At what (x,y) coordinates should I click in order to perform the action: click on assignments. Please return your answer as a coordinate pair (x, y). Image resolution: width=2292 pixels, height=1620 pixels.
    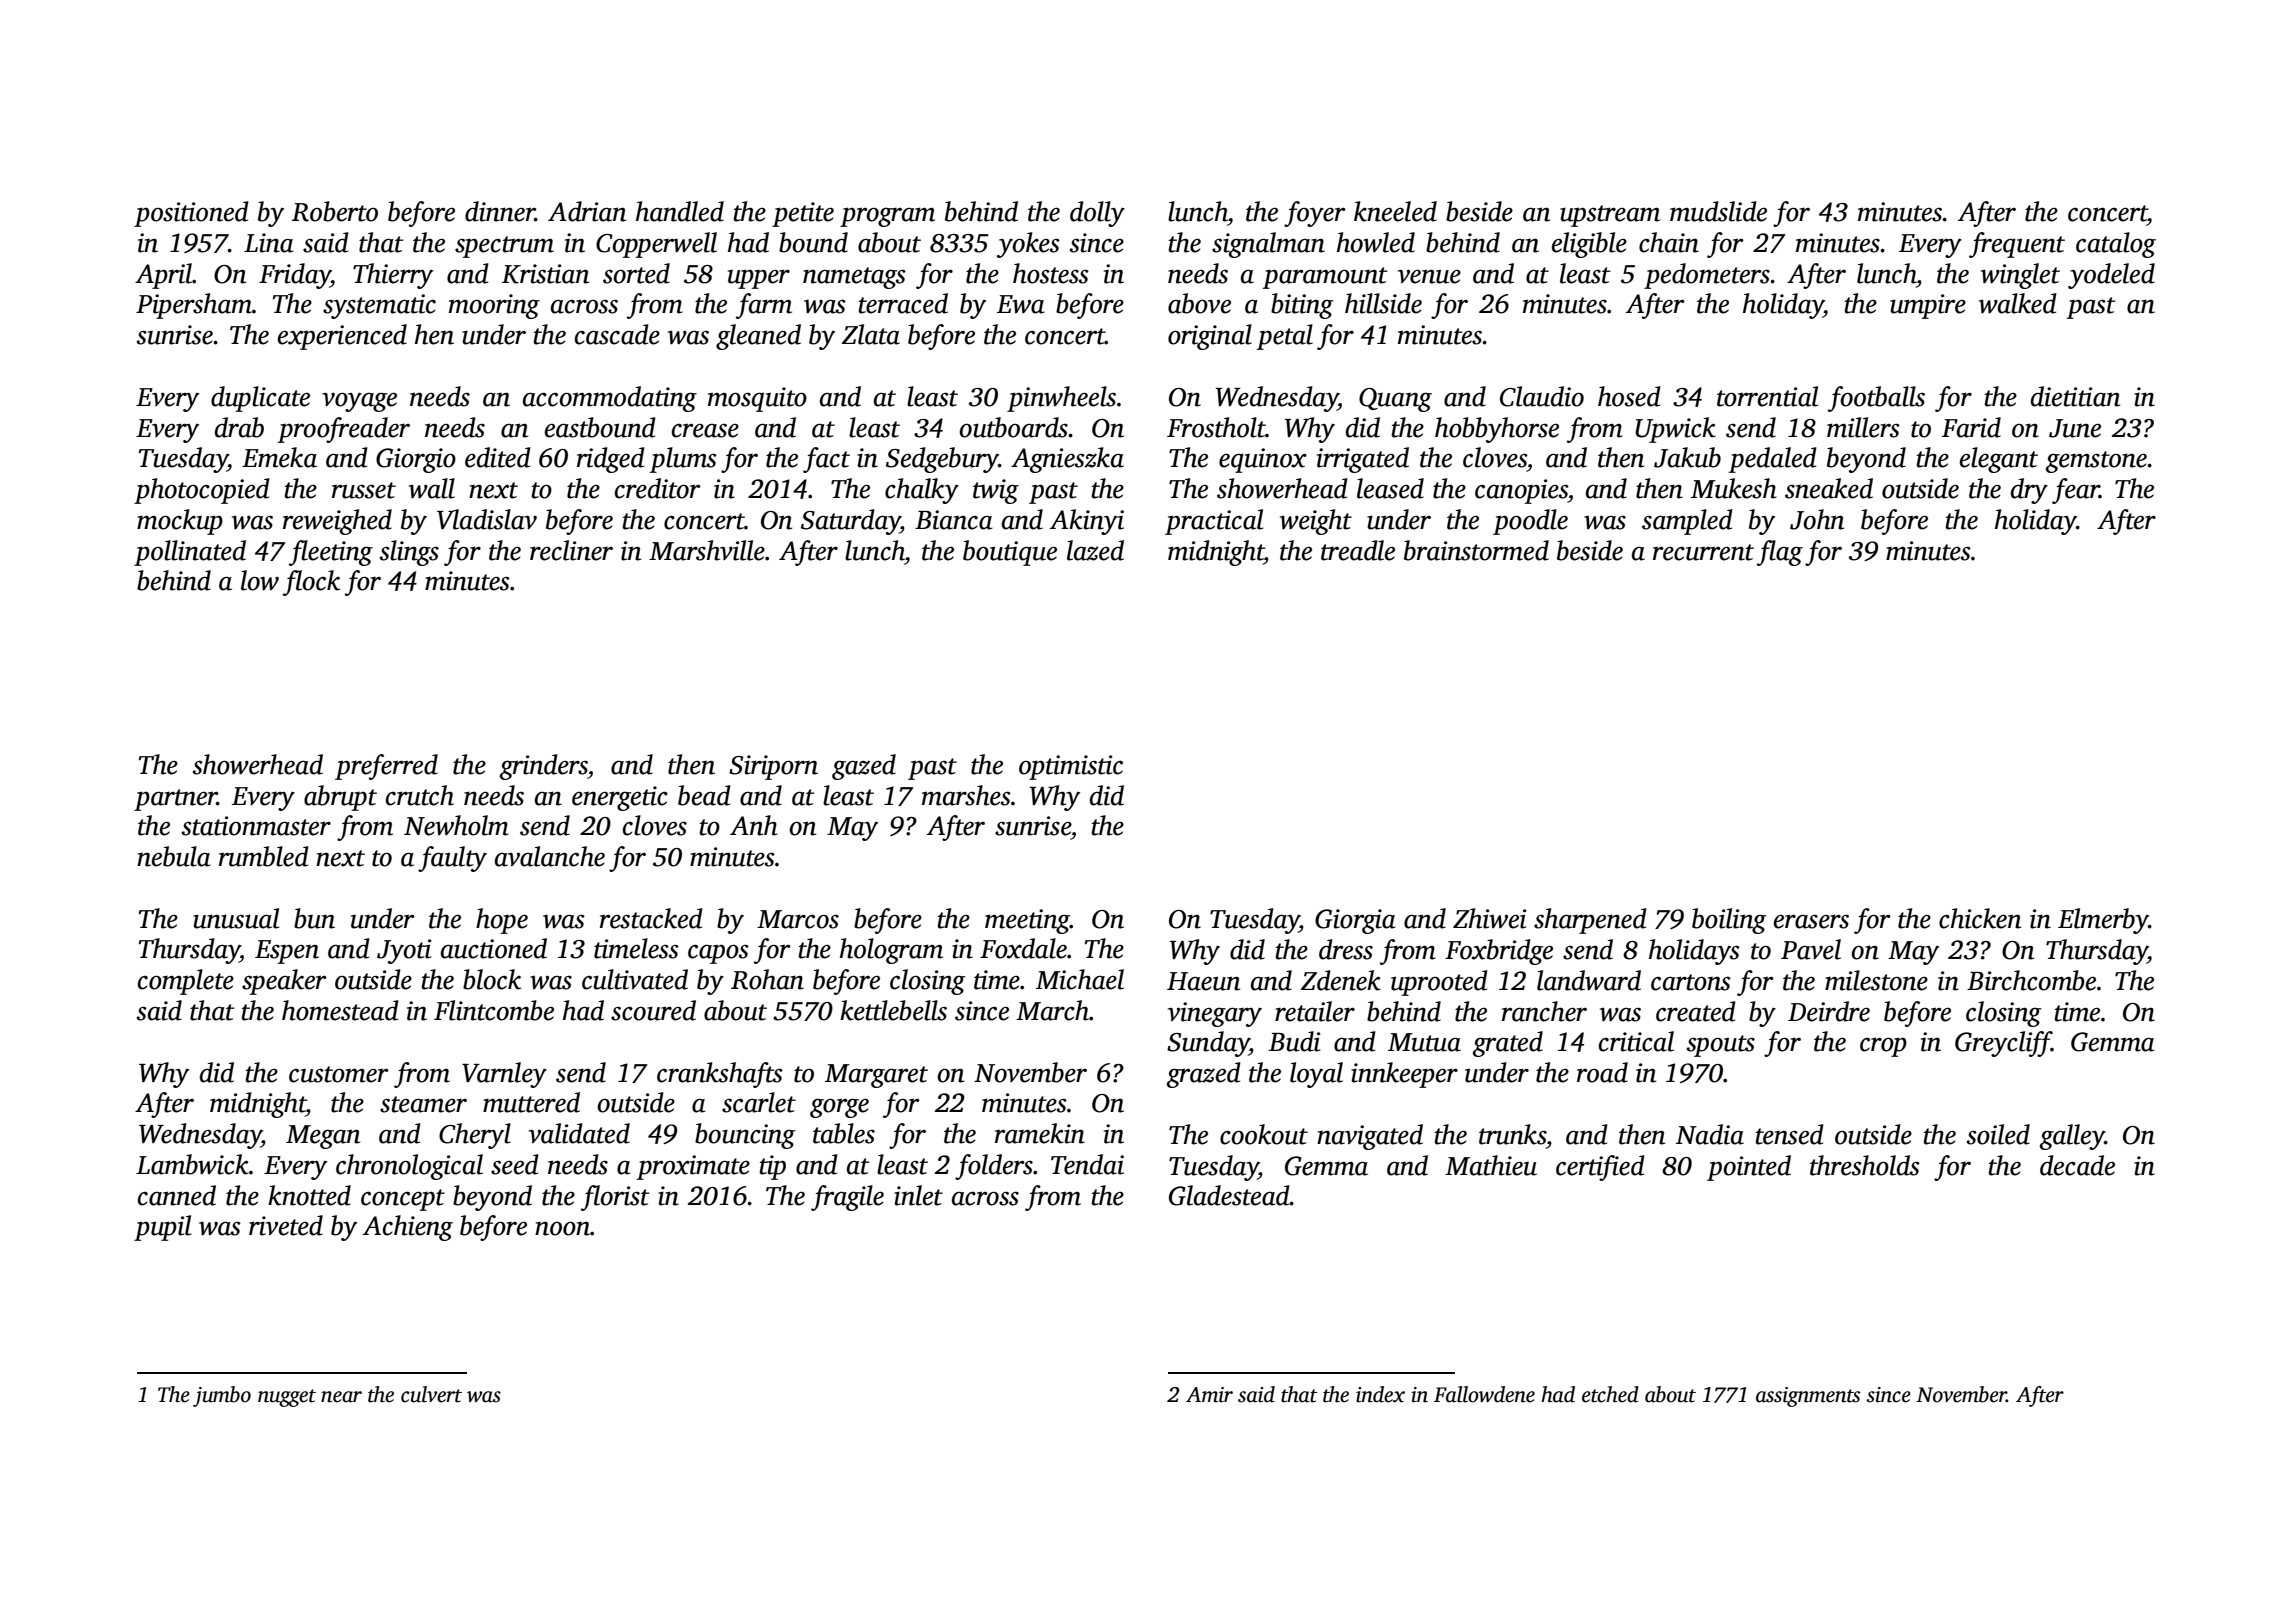
    Looking at the image, I should click on (1808, 1397).
